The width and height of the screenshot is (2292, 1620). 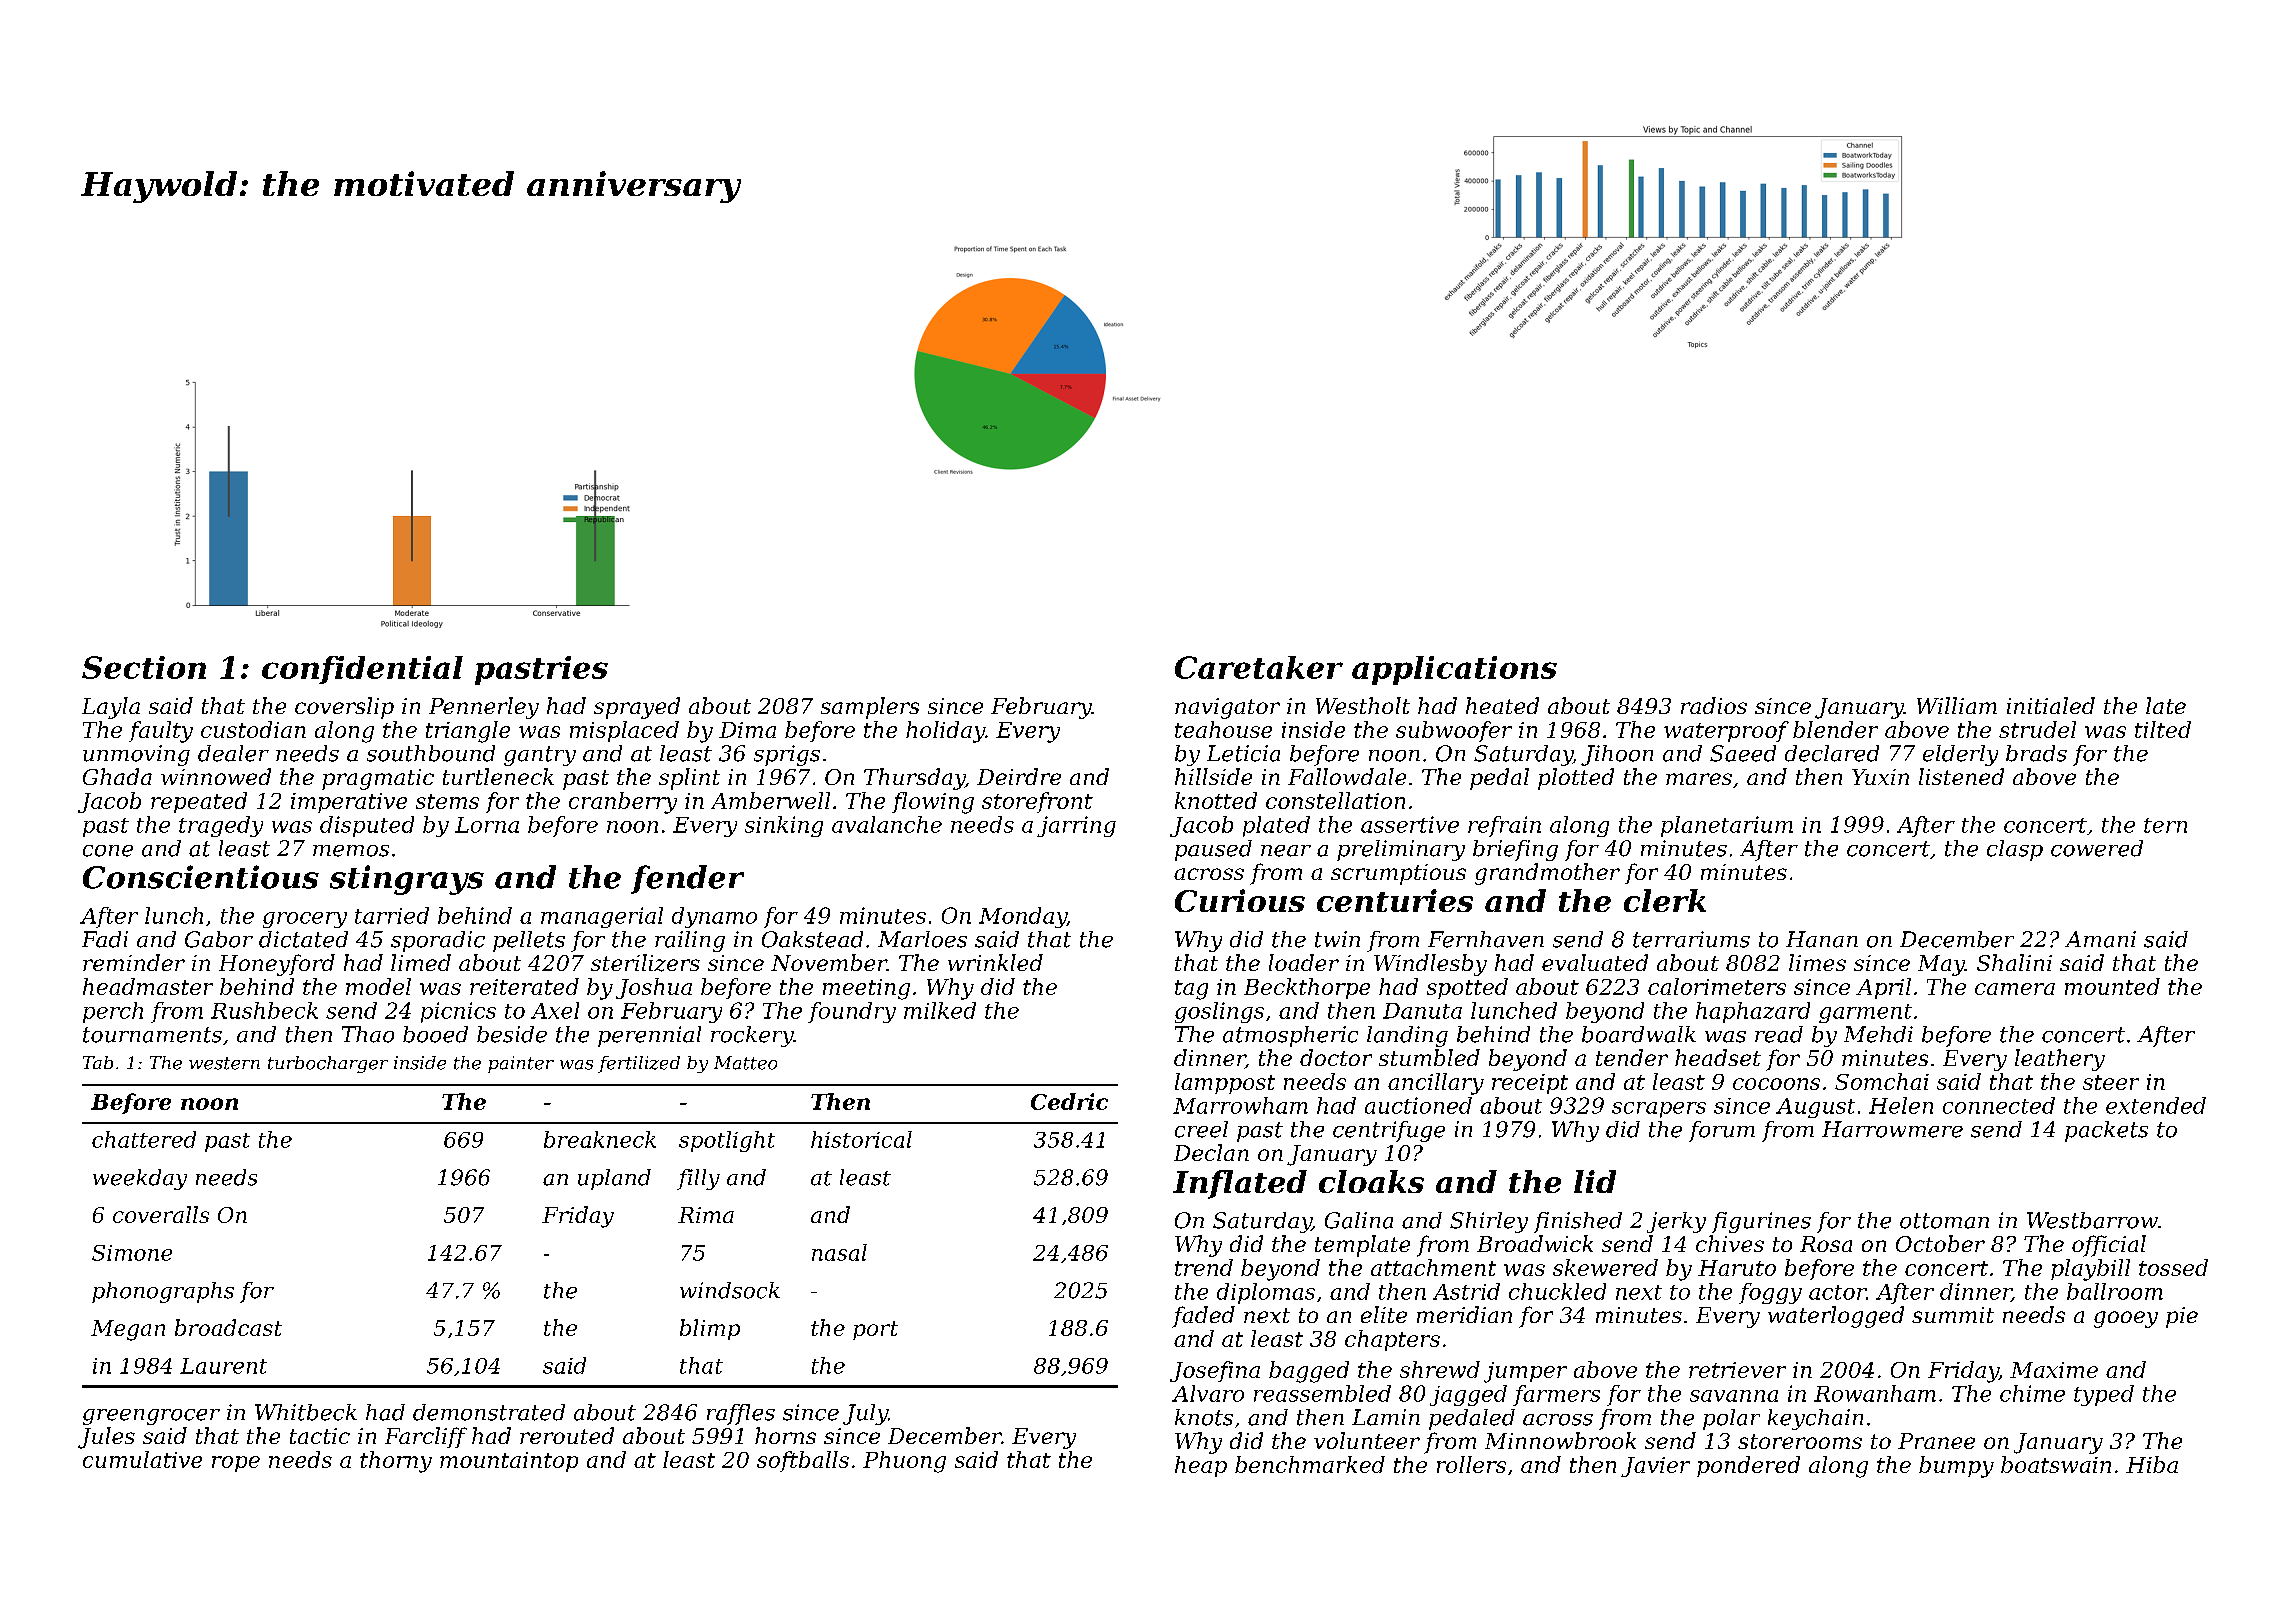 What do you see at coordinates (1201, 1129) in the screenshot?
I see `creel` at bounding box center [1201, 1129].
